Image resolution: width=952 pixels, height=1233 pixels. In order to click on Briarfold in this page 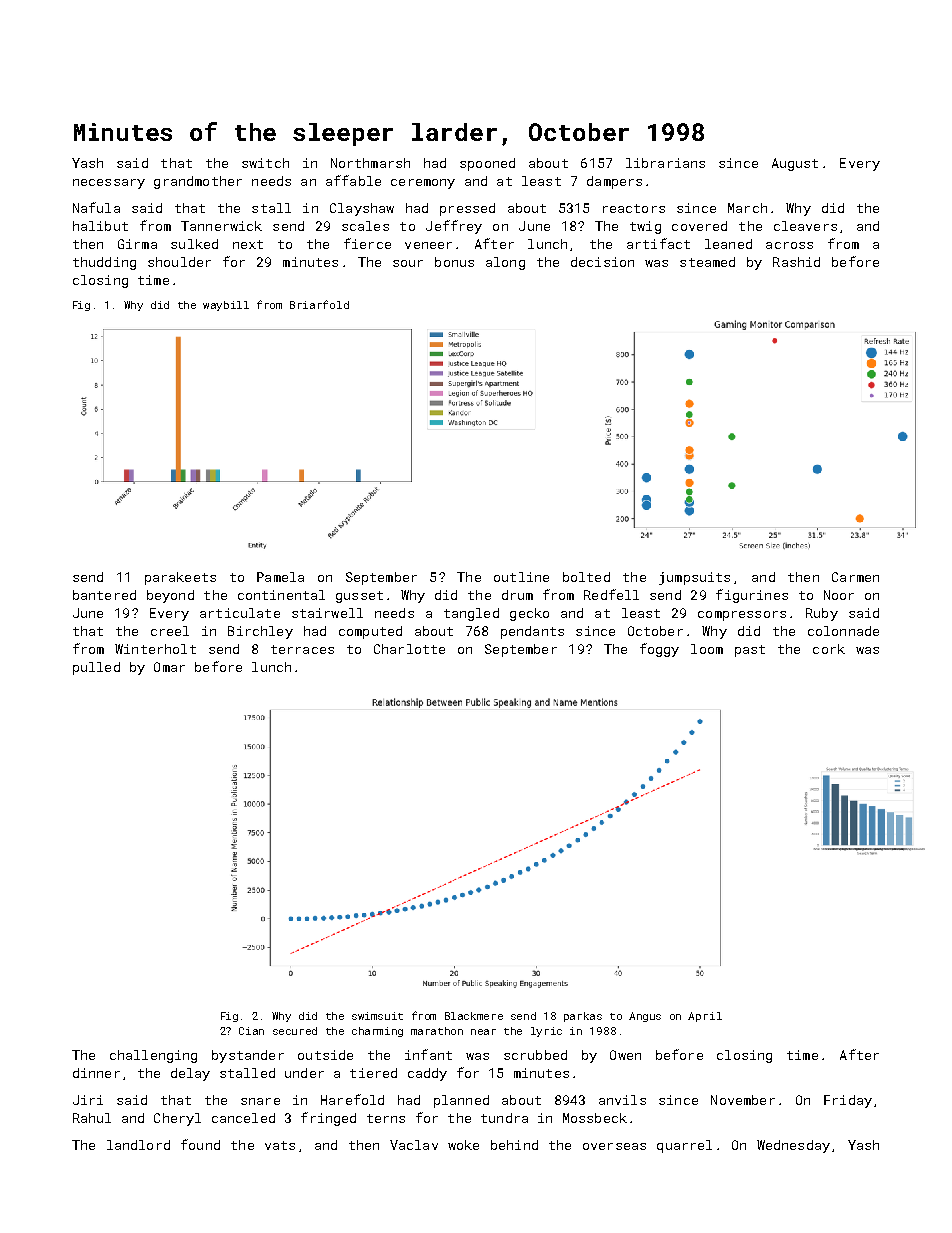, I will do `click(319, 304)`.
